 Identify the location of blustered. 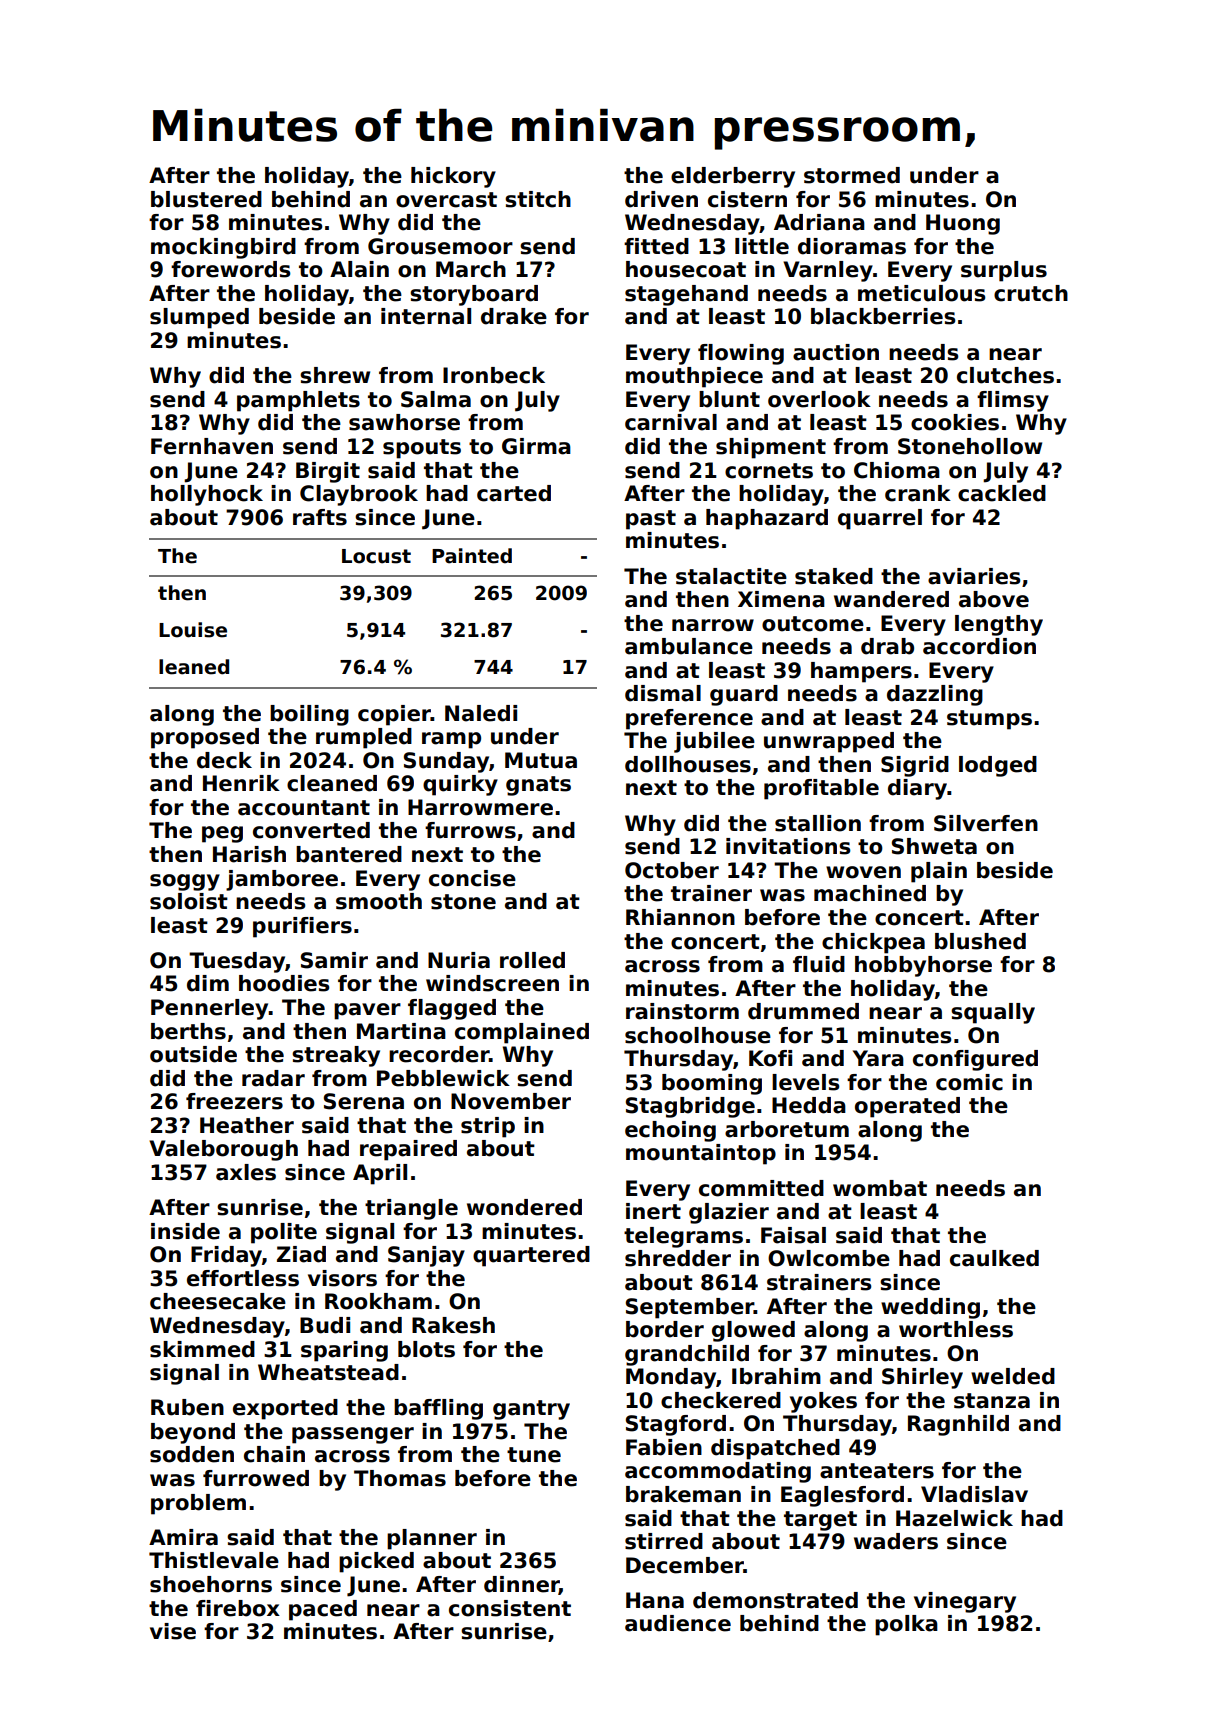
(206, 199).
